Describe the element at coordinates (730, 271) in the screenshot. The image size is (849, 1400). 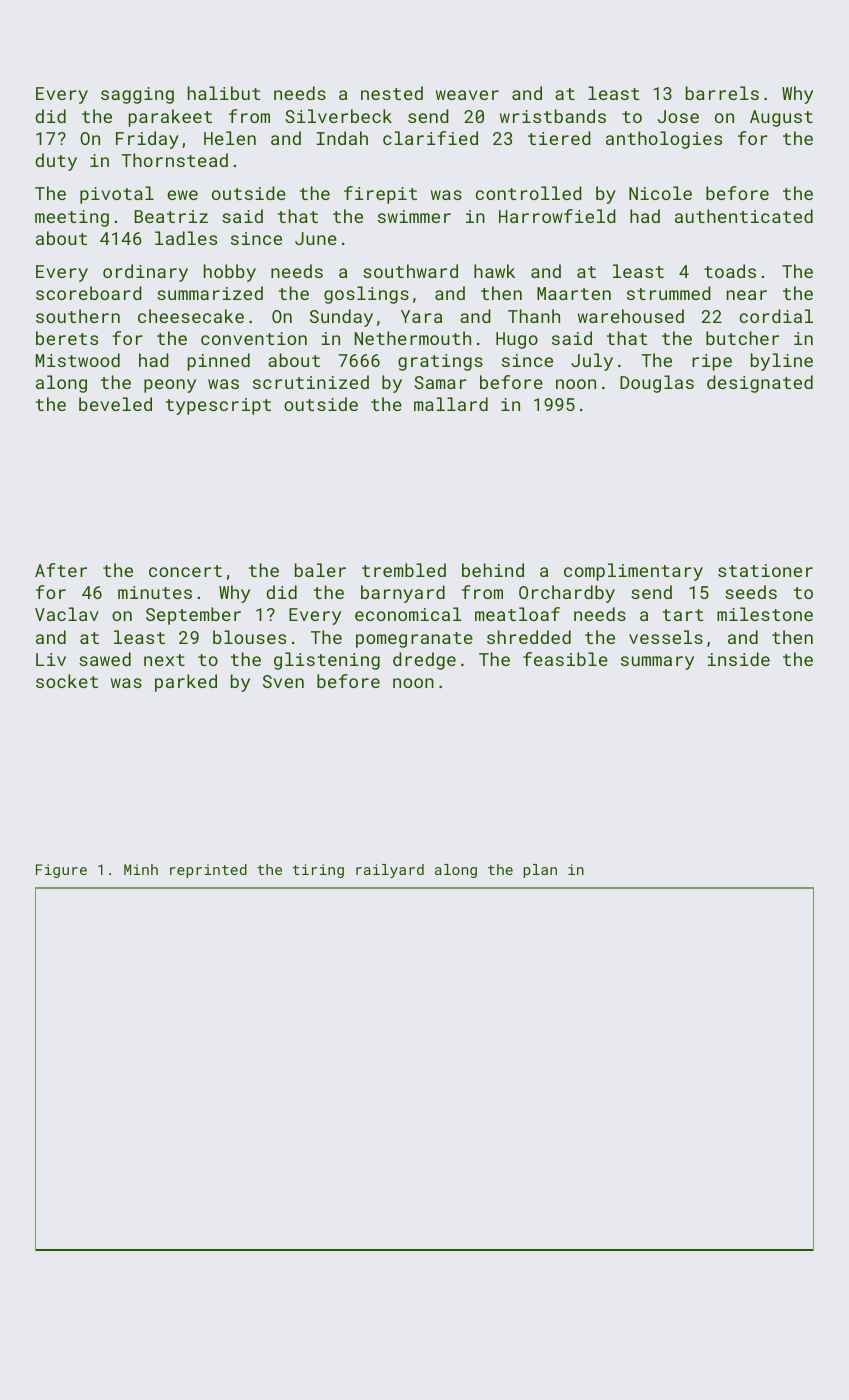
I see `toads` at that location.
